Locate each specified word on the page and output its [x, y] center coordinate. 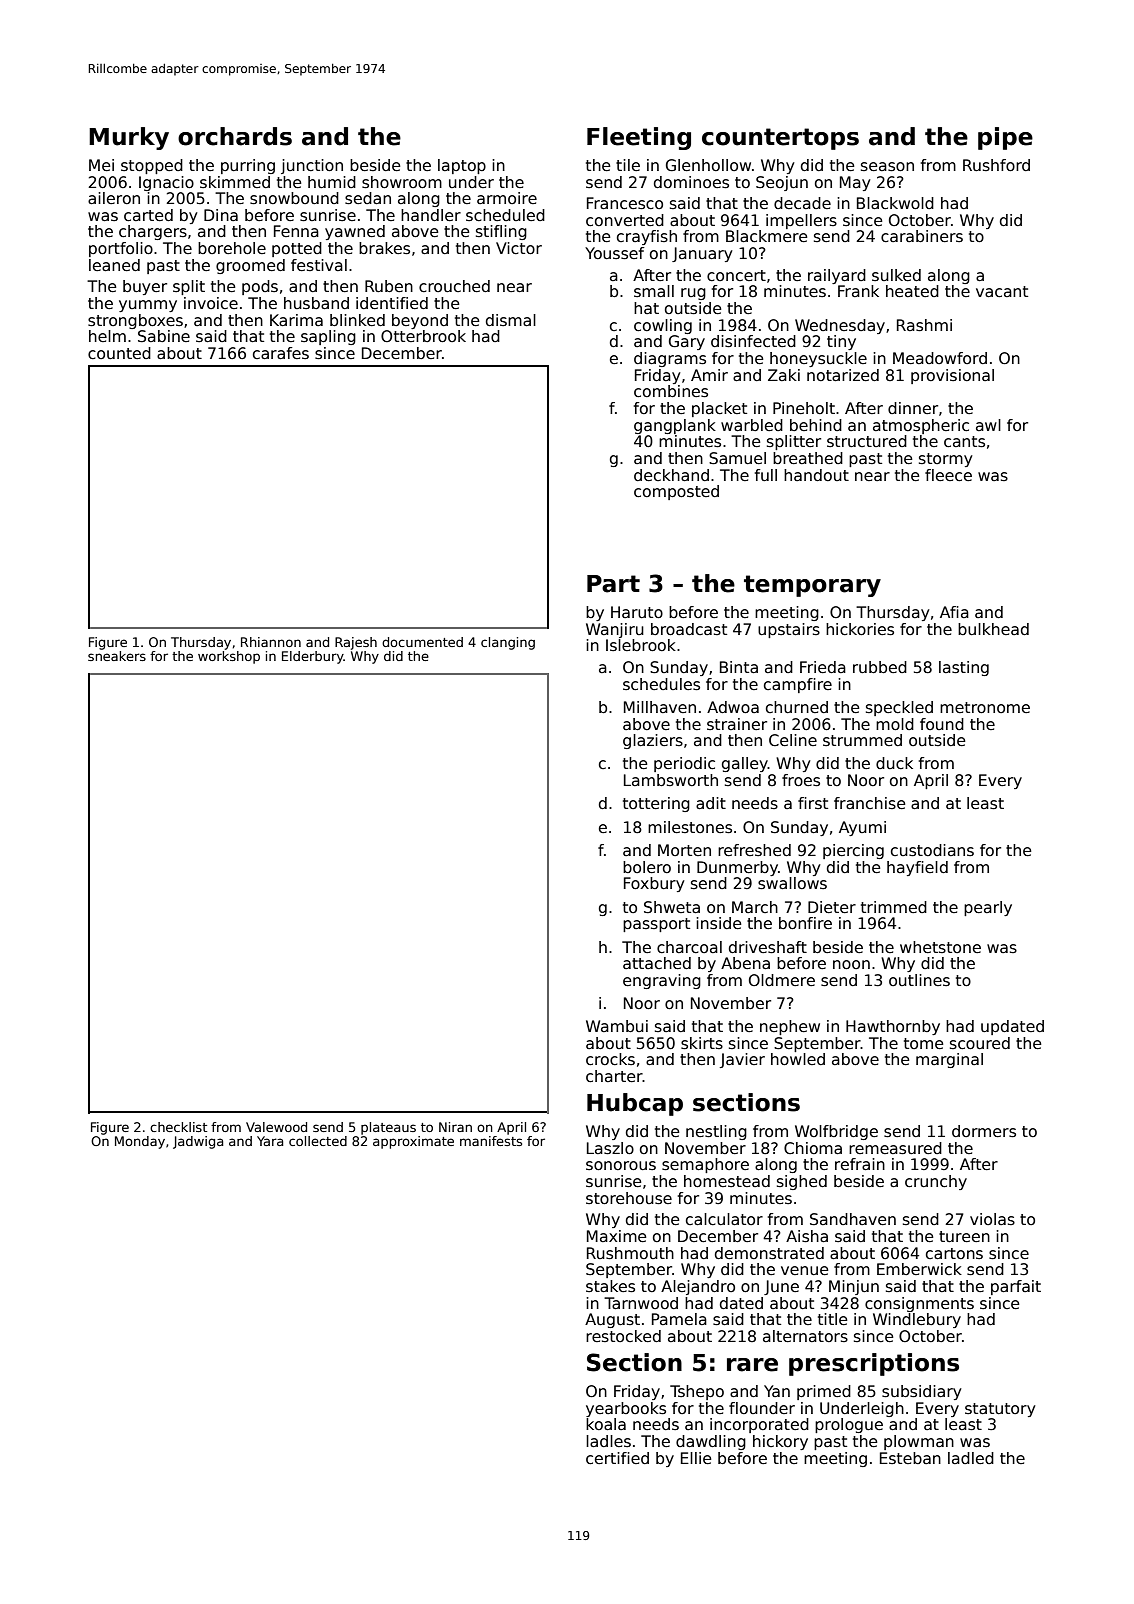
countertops [780, 139]
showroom [402, 182]
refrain [860, 1164]
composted [676, 492]
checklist [178, 1127]
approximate [413, 1142]
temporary [812, 586]
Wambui [617, 1026]
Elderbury [313, 657]
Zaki [784, 375]
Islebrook [641, 645]
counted [119, 353]
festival [319, 265]
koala [606, 1424]
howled [798, 1059]
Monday [140, 1142]
